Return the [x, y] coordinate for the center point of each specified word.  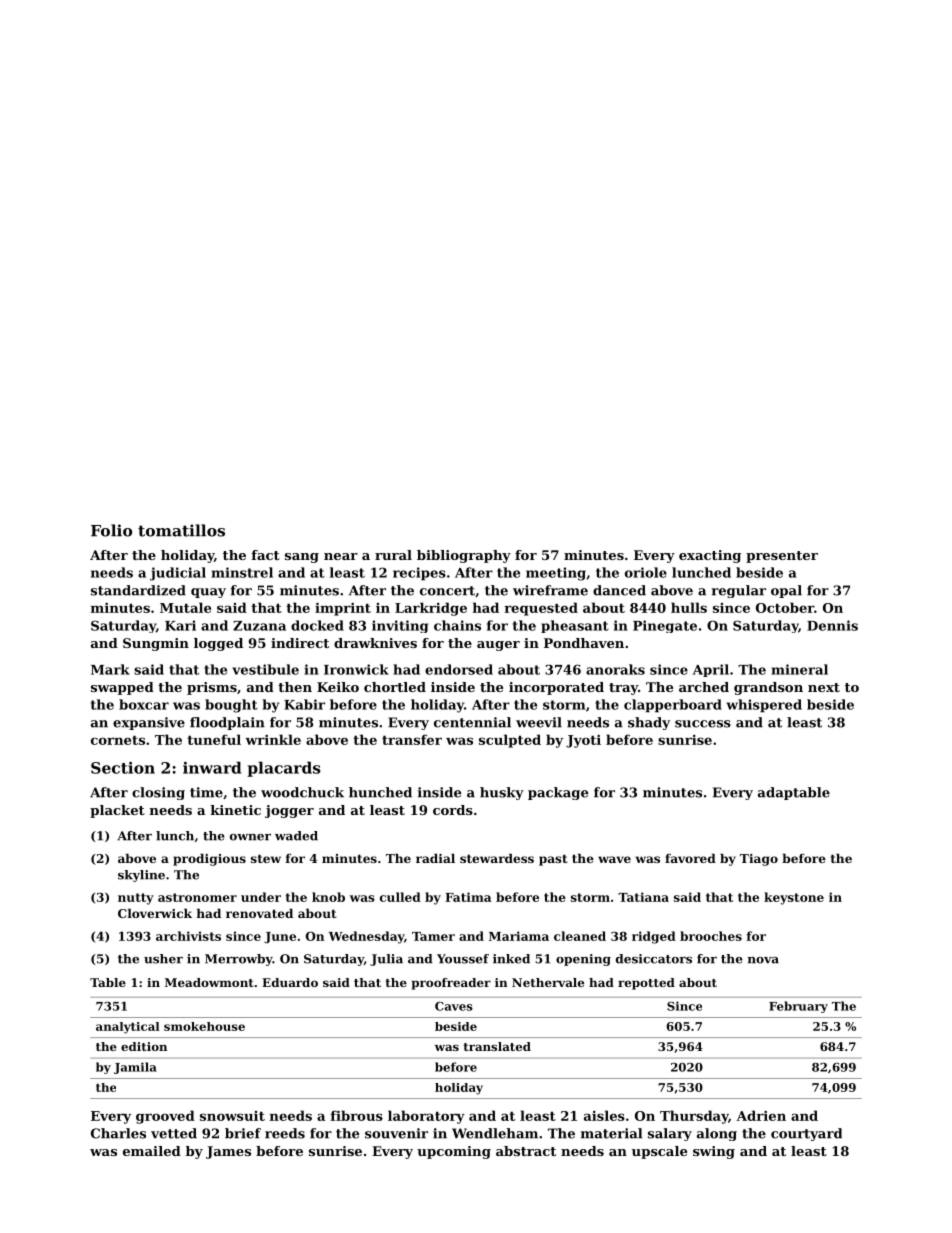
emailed [152, 1151]
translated [497, 1046]
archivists [188, 936]
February [798, 1007]
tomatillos [181, 530]
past [553, 860]
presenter [782, 557]
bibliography [464, 556]
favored [690, 858]
